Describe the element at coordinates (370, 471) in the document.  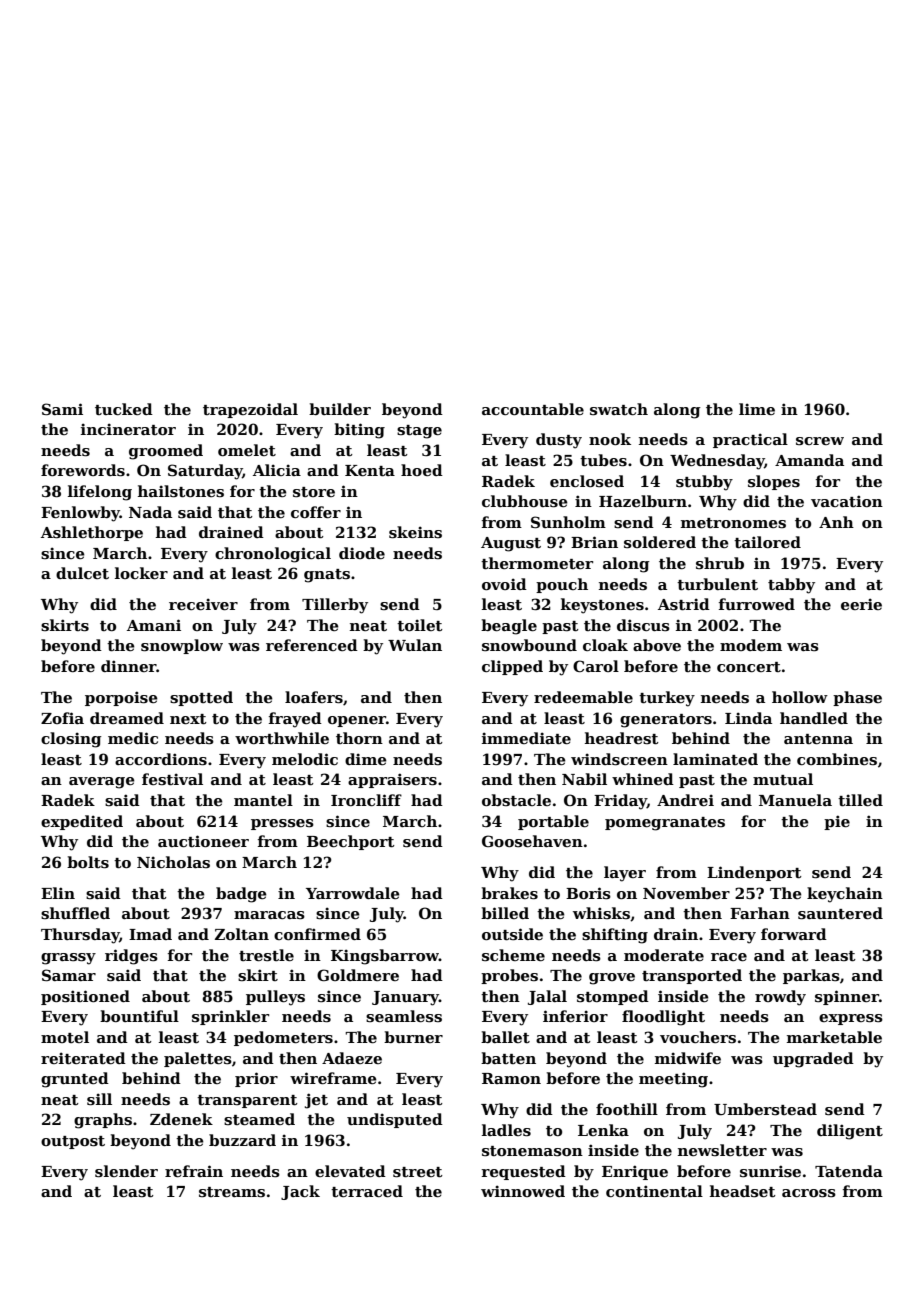
I see `Kenta` at that location.
